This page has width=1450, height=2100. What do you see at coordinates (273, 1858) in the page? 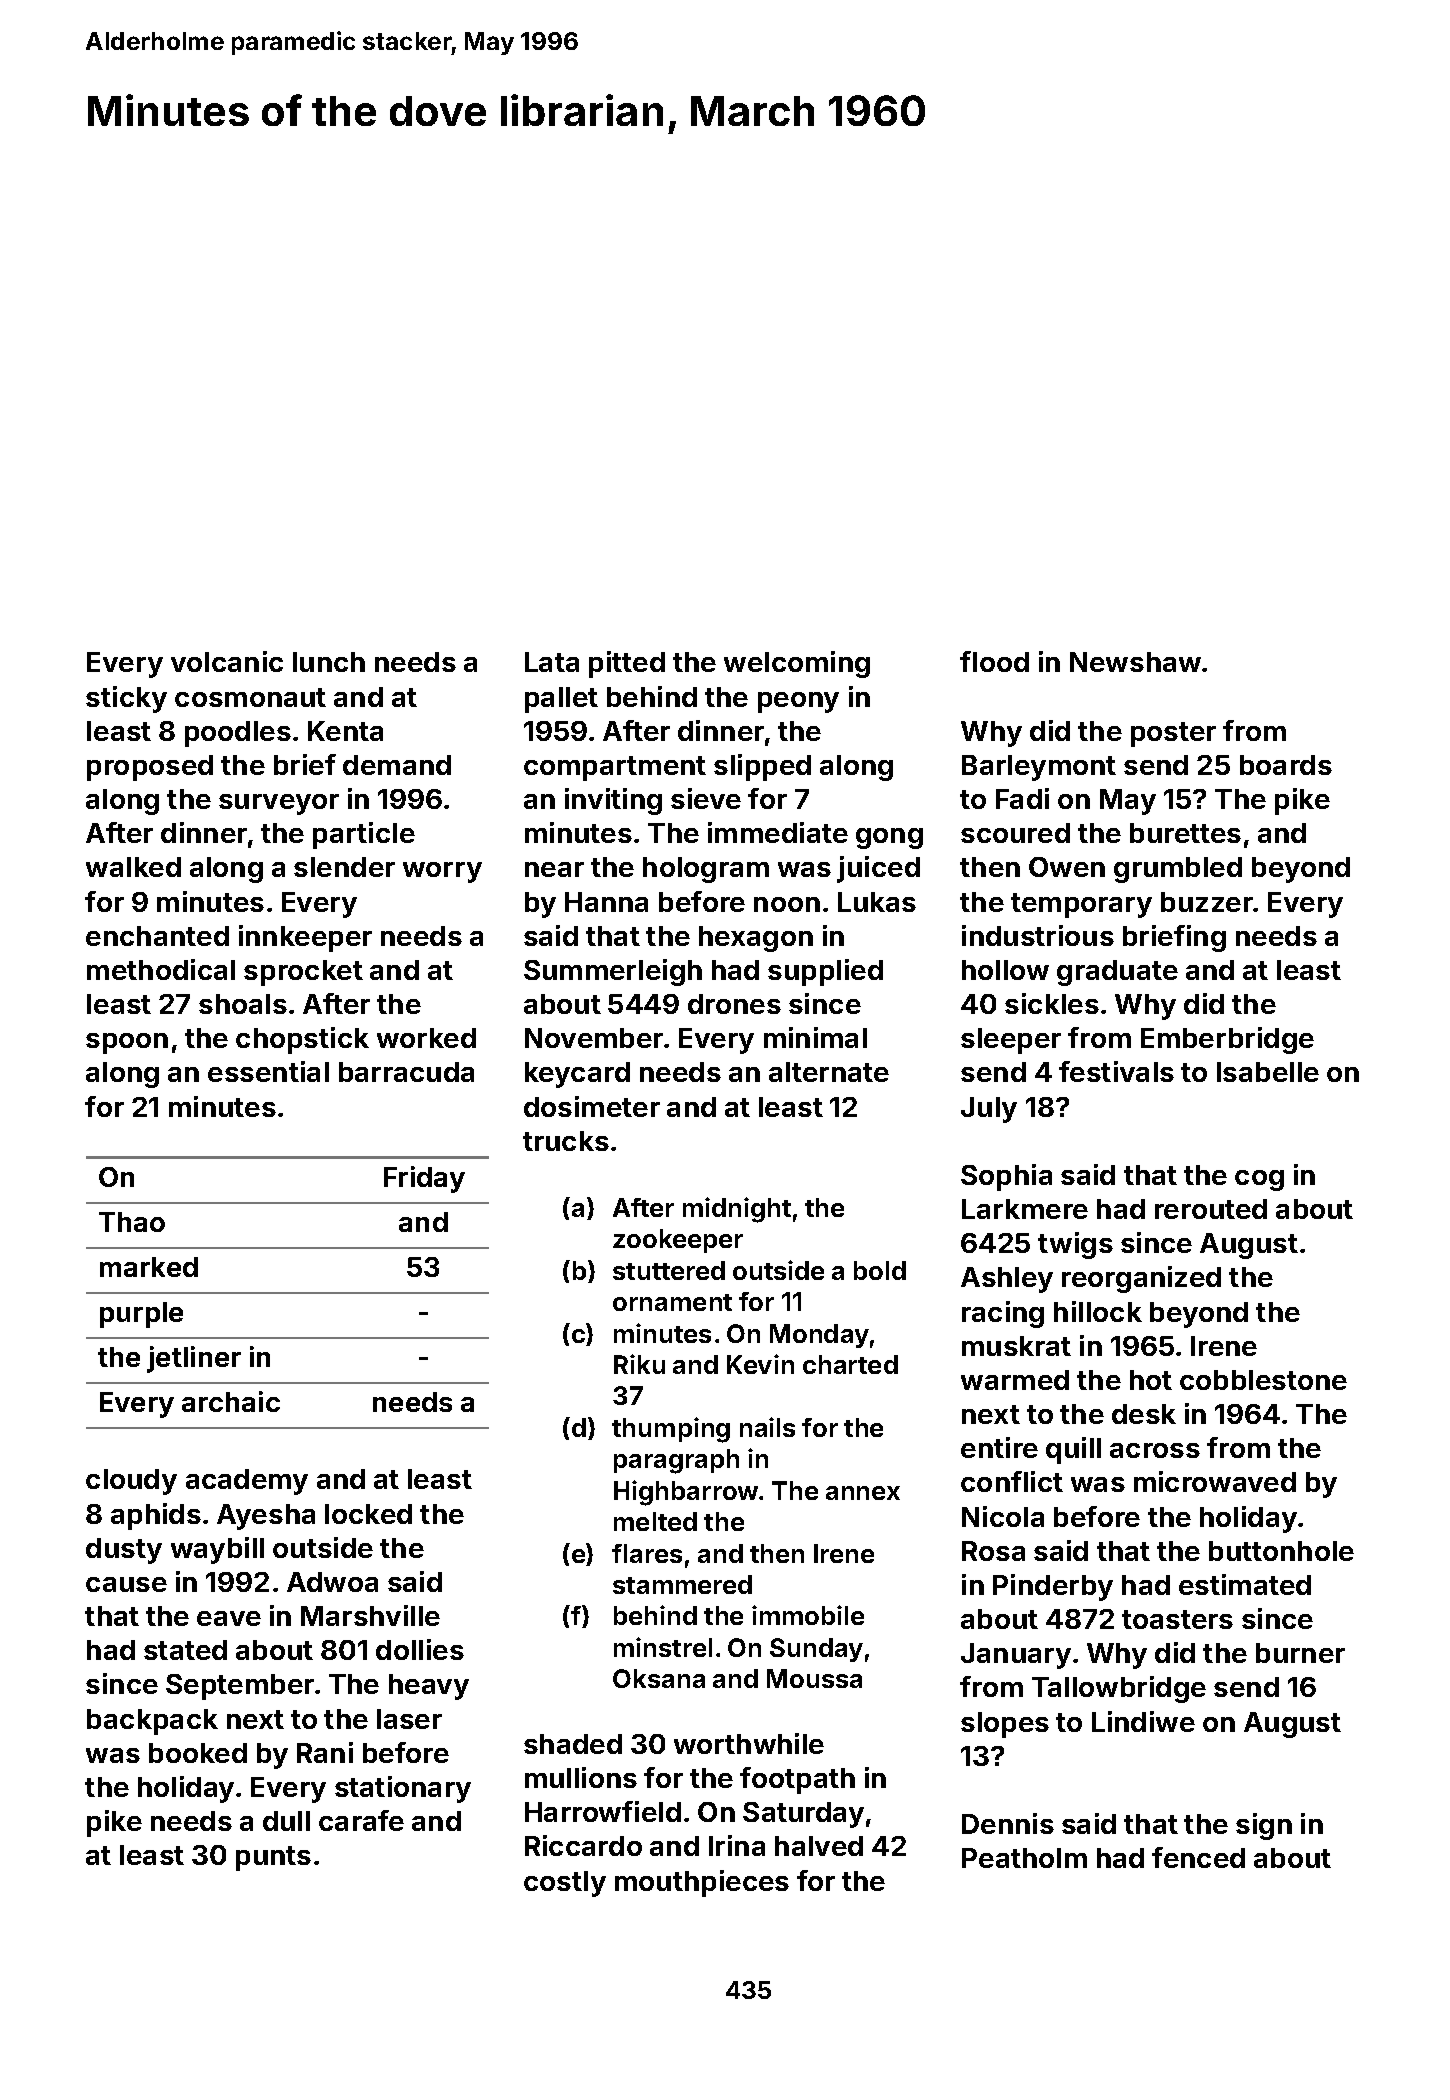
I see `punts` at bounding box center [273, 1858].
